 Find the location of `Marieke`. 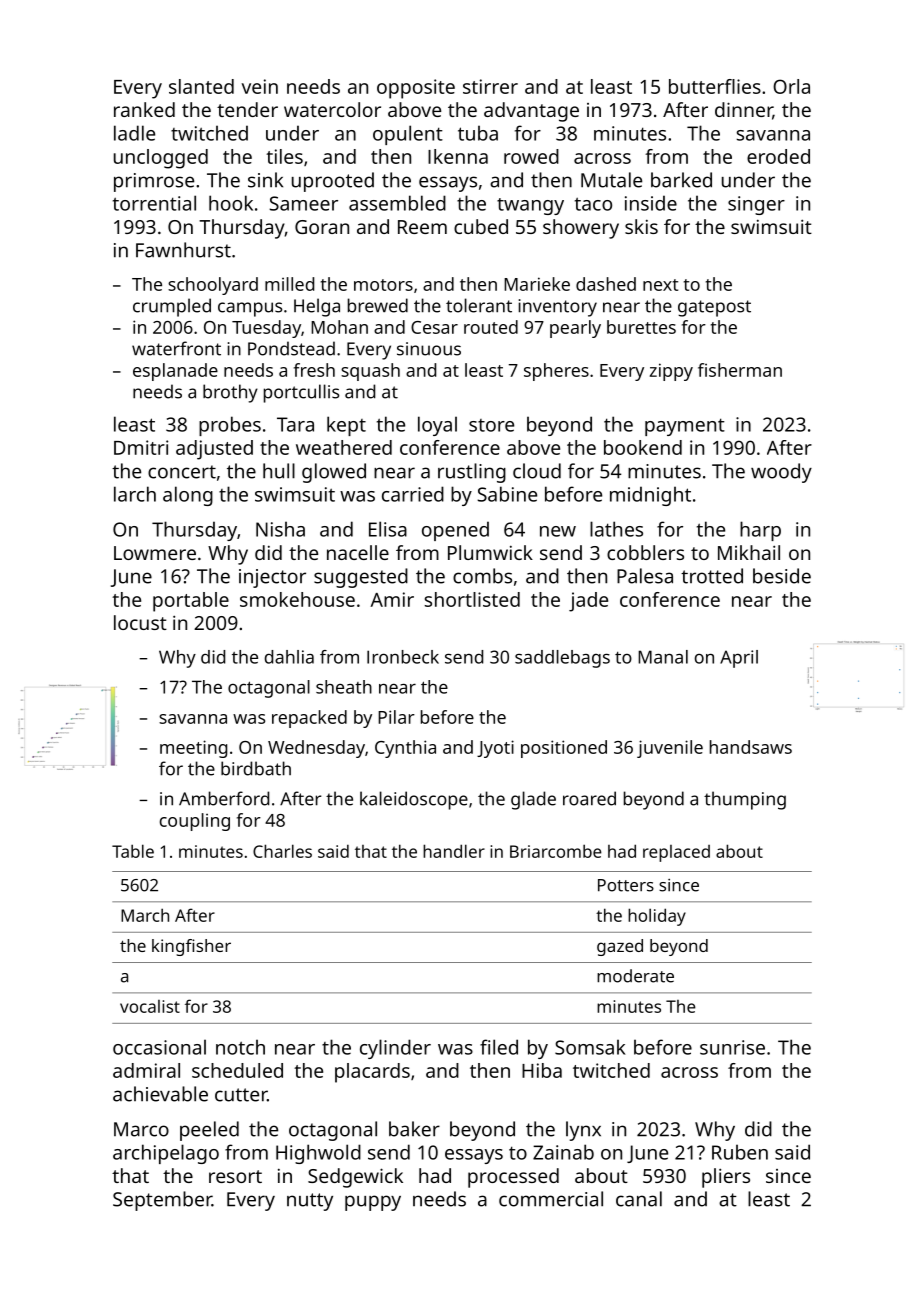

Marieke is located at coordinates (537, 284).
